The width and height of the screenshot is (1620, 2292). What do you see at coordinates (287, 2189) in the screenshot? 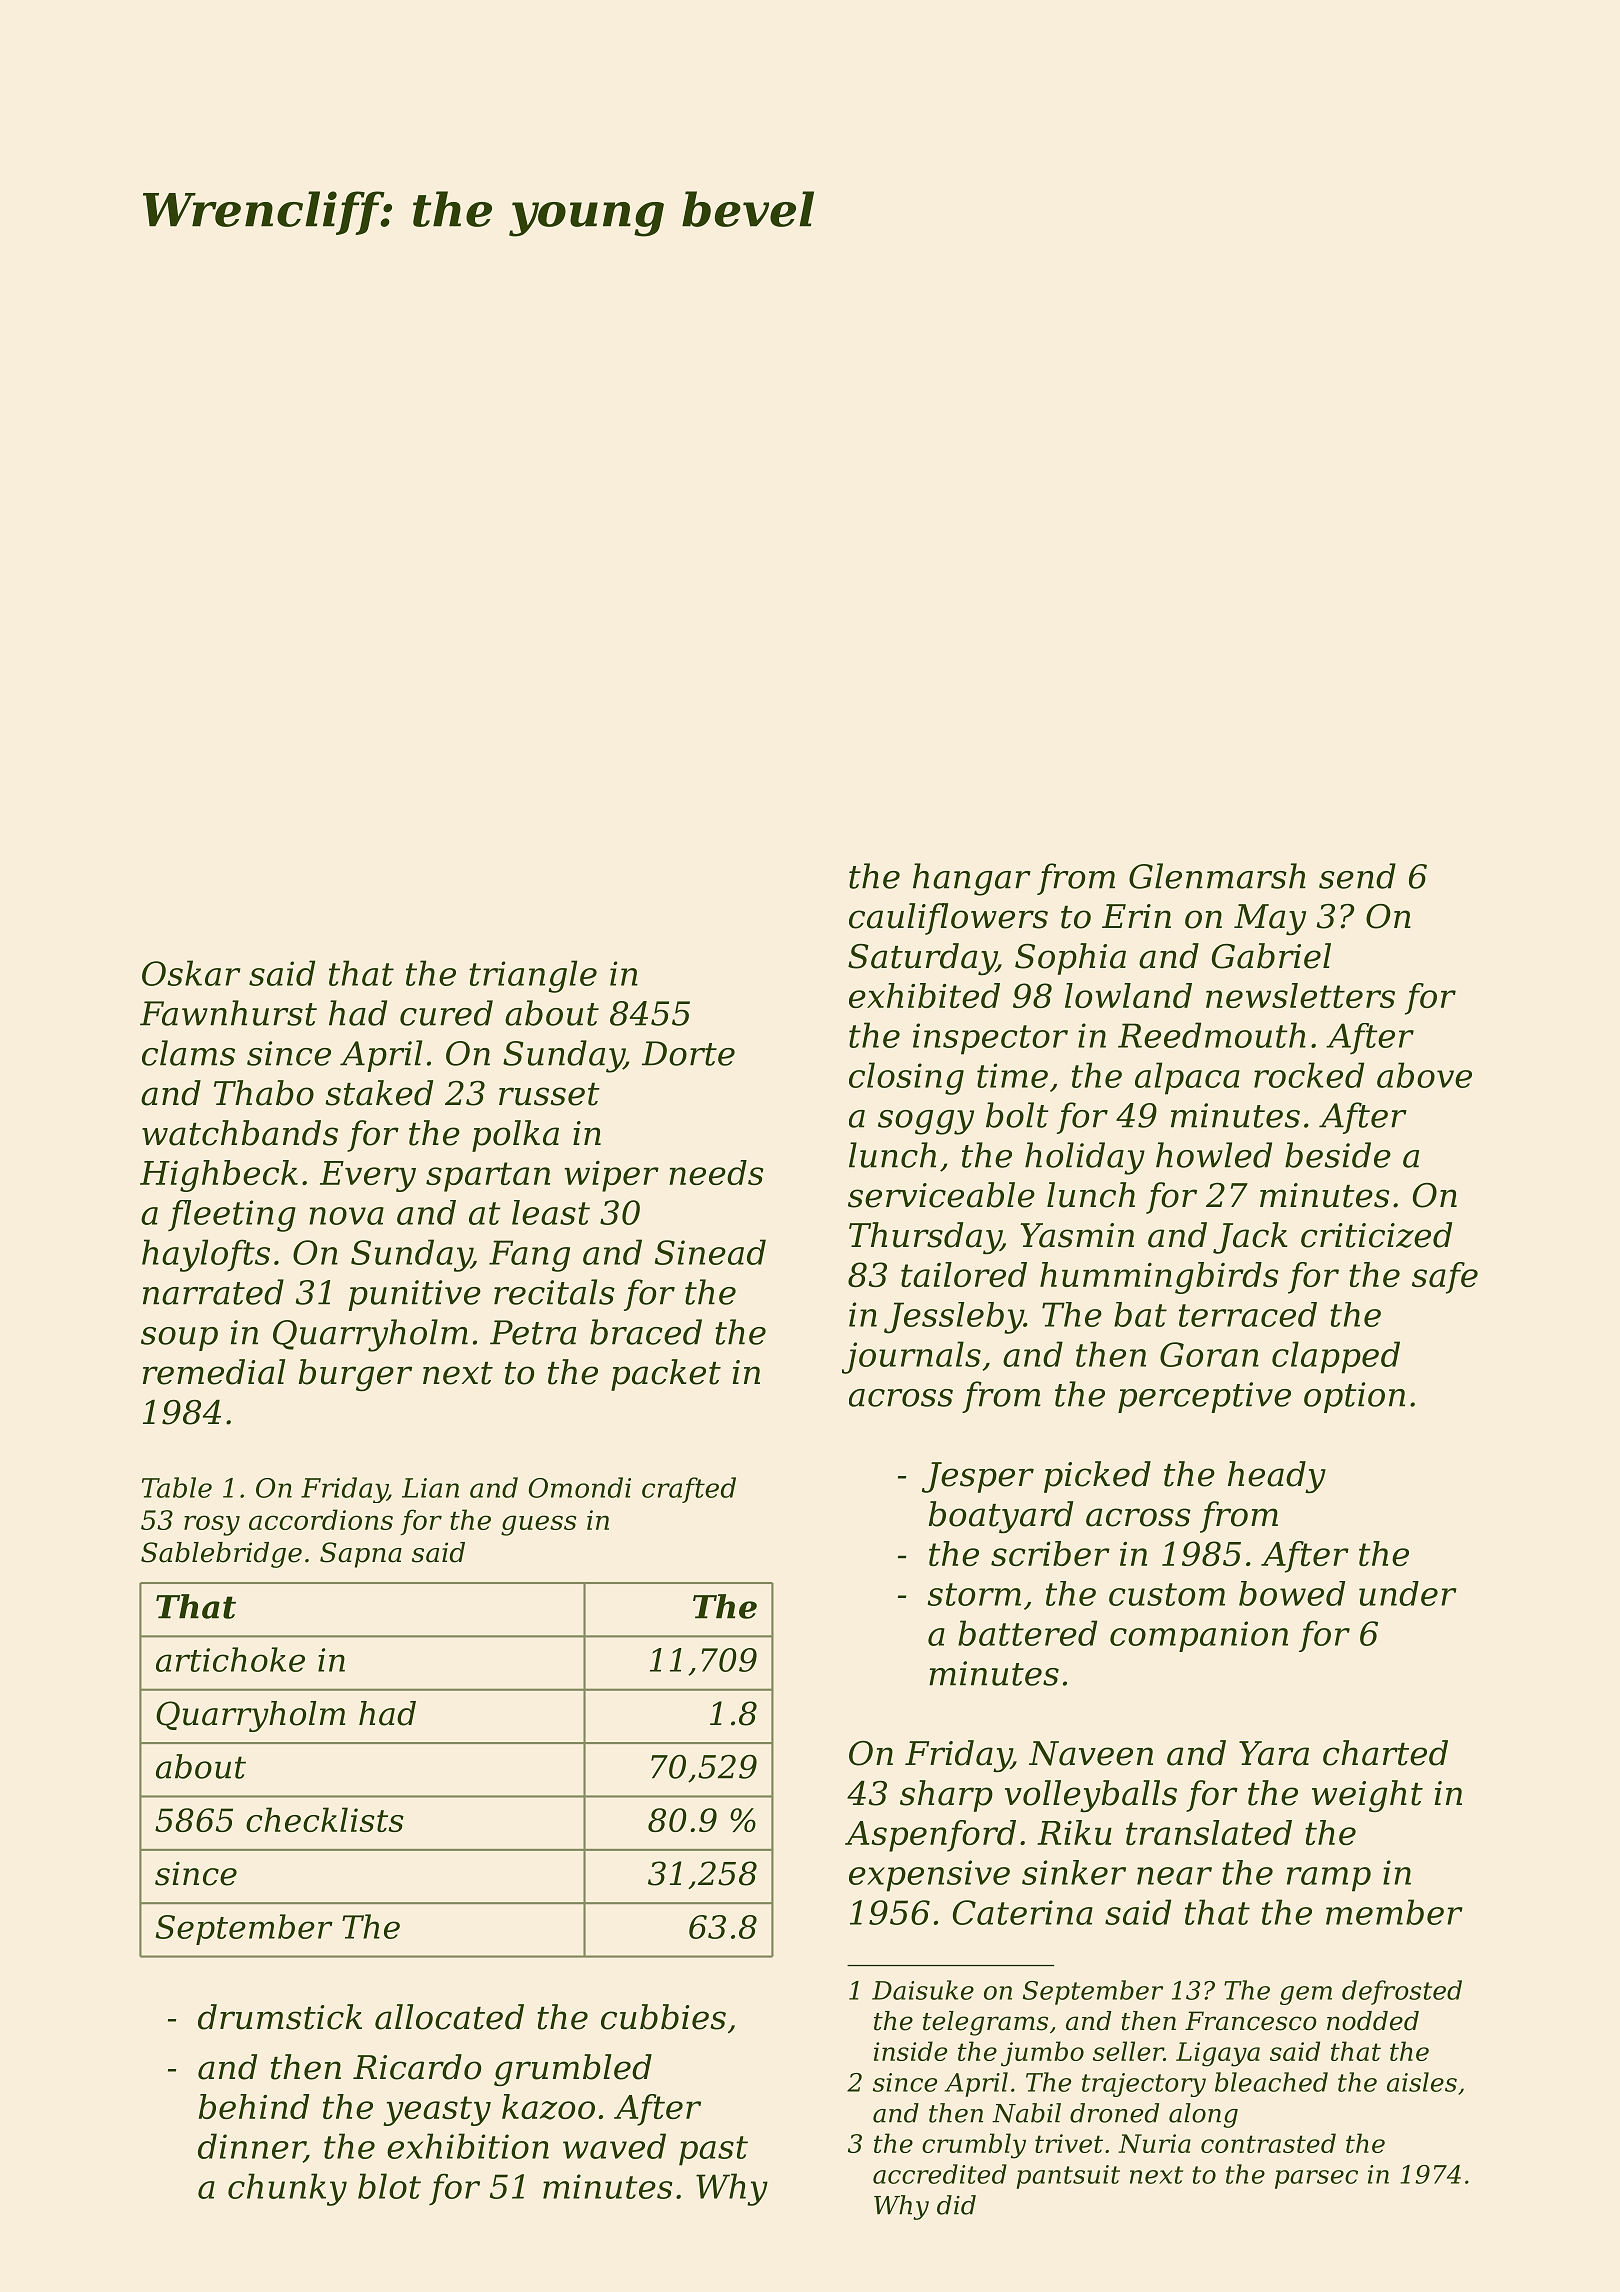
I see `chunky` at bounding box center [287, 2189].
